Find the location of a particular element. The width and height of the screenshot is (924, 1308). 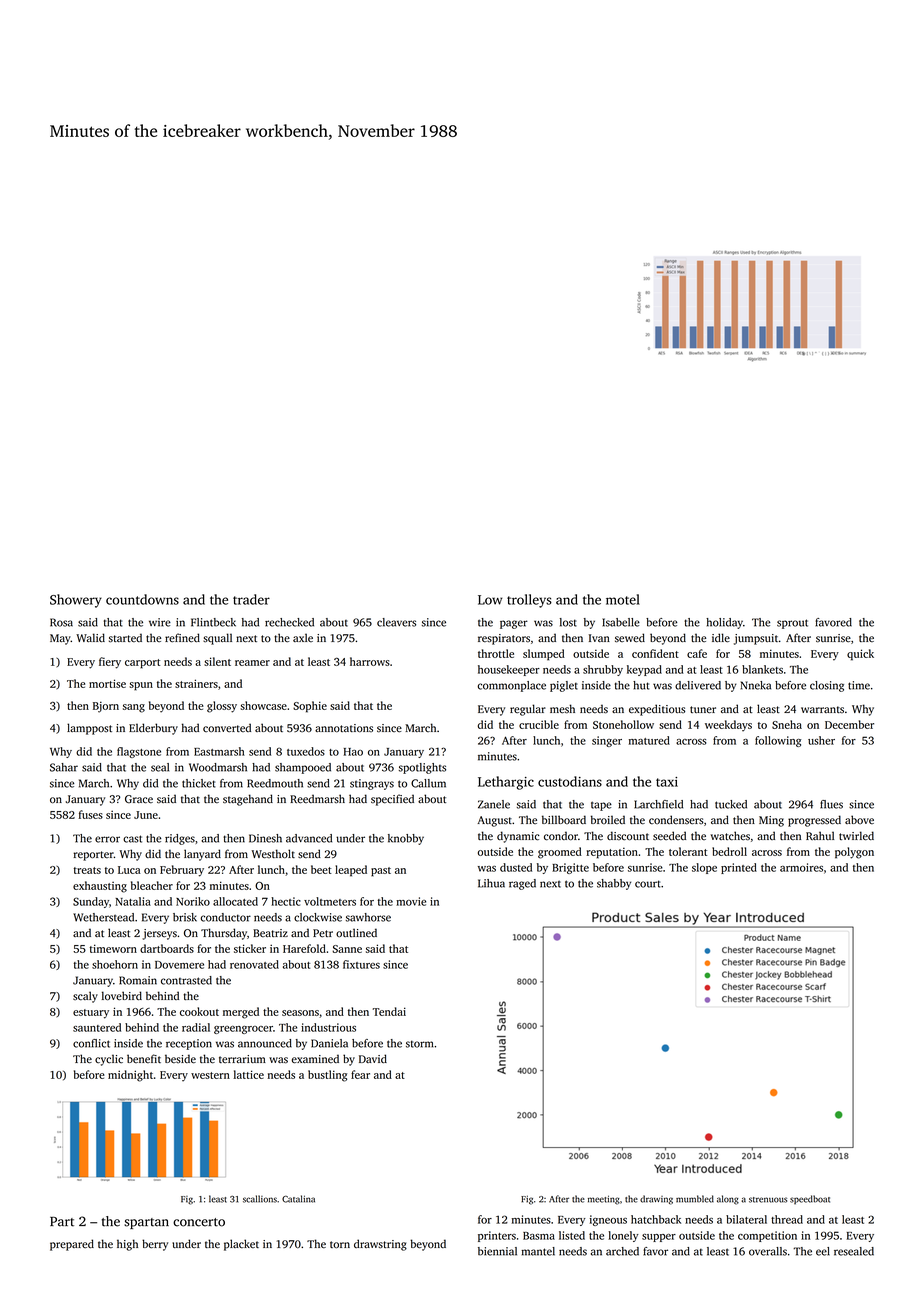

midnight is located at coordinates (130, 1076).
